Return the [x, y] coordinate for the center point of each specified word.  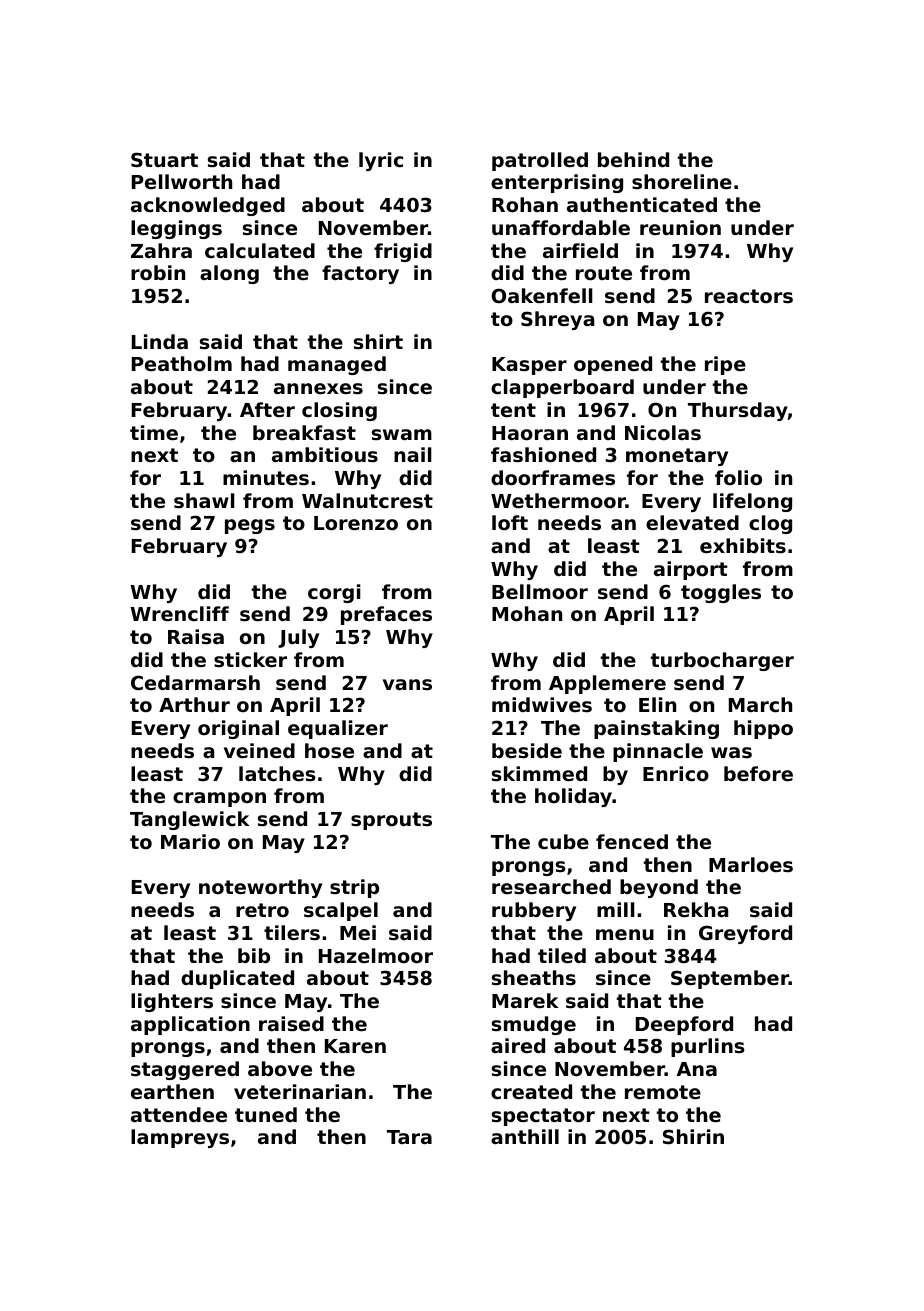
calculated [260, 250]
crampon [219, 799]
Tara [409, 1137]
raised [291, 1024]
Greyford [745, 934]
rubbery [534, 911]
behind [633, 159]
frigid [403, 252]
